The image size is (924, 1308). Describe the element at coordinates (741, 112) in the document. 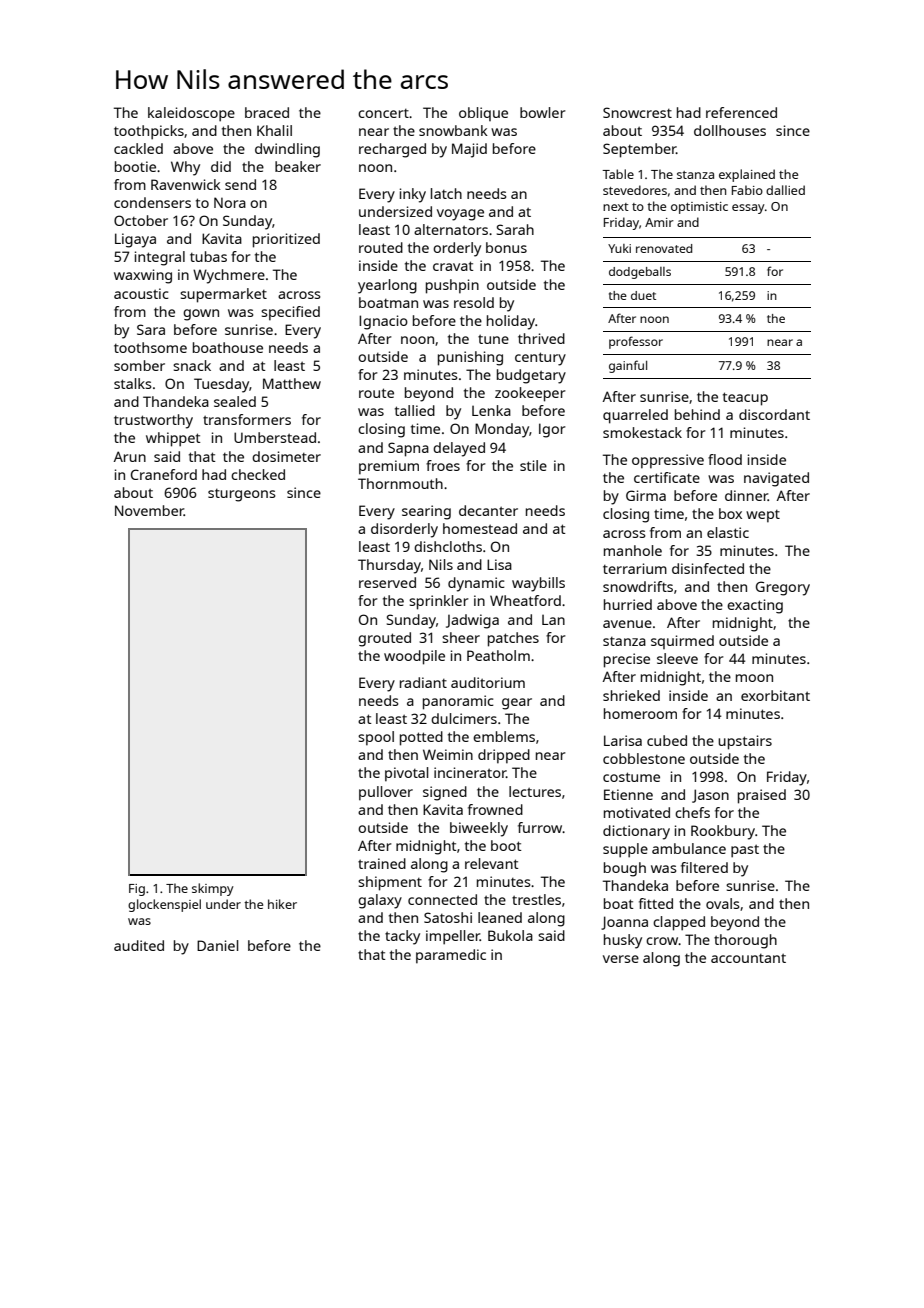

I see `referenced` at that location.
